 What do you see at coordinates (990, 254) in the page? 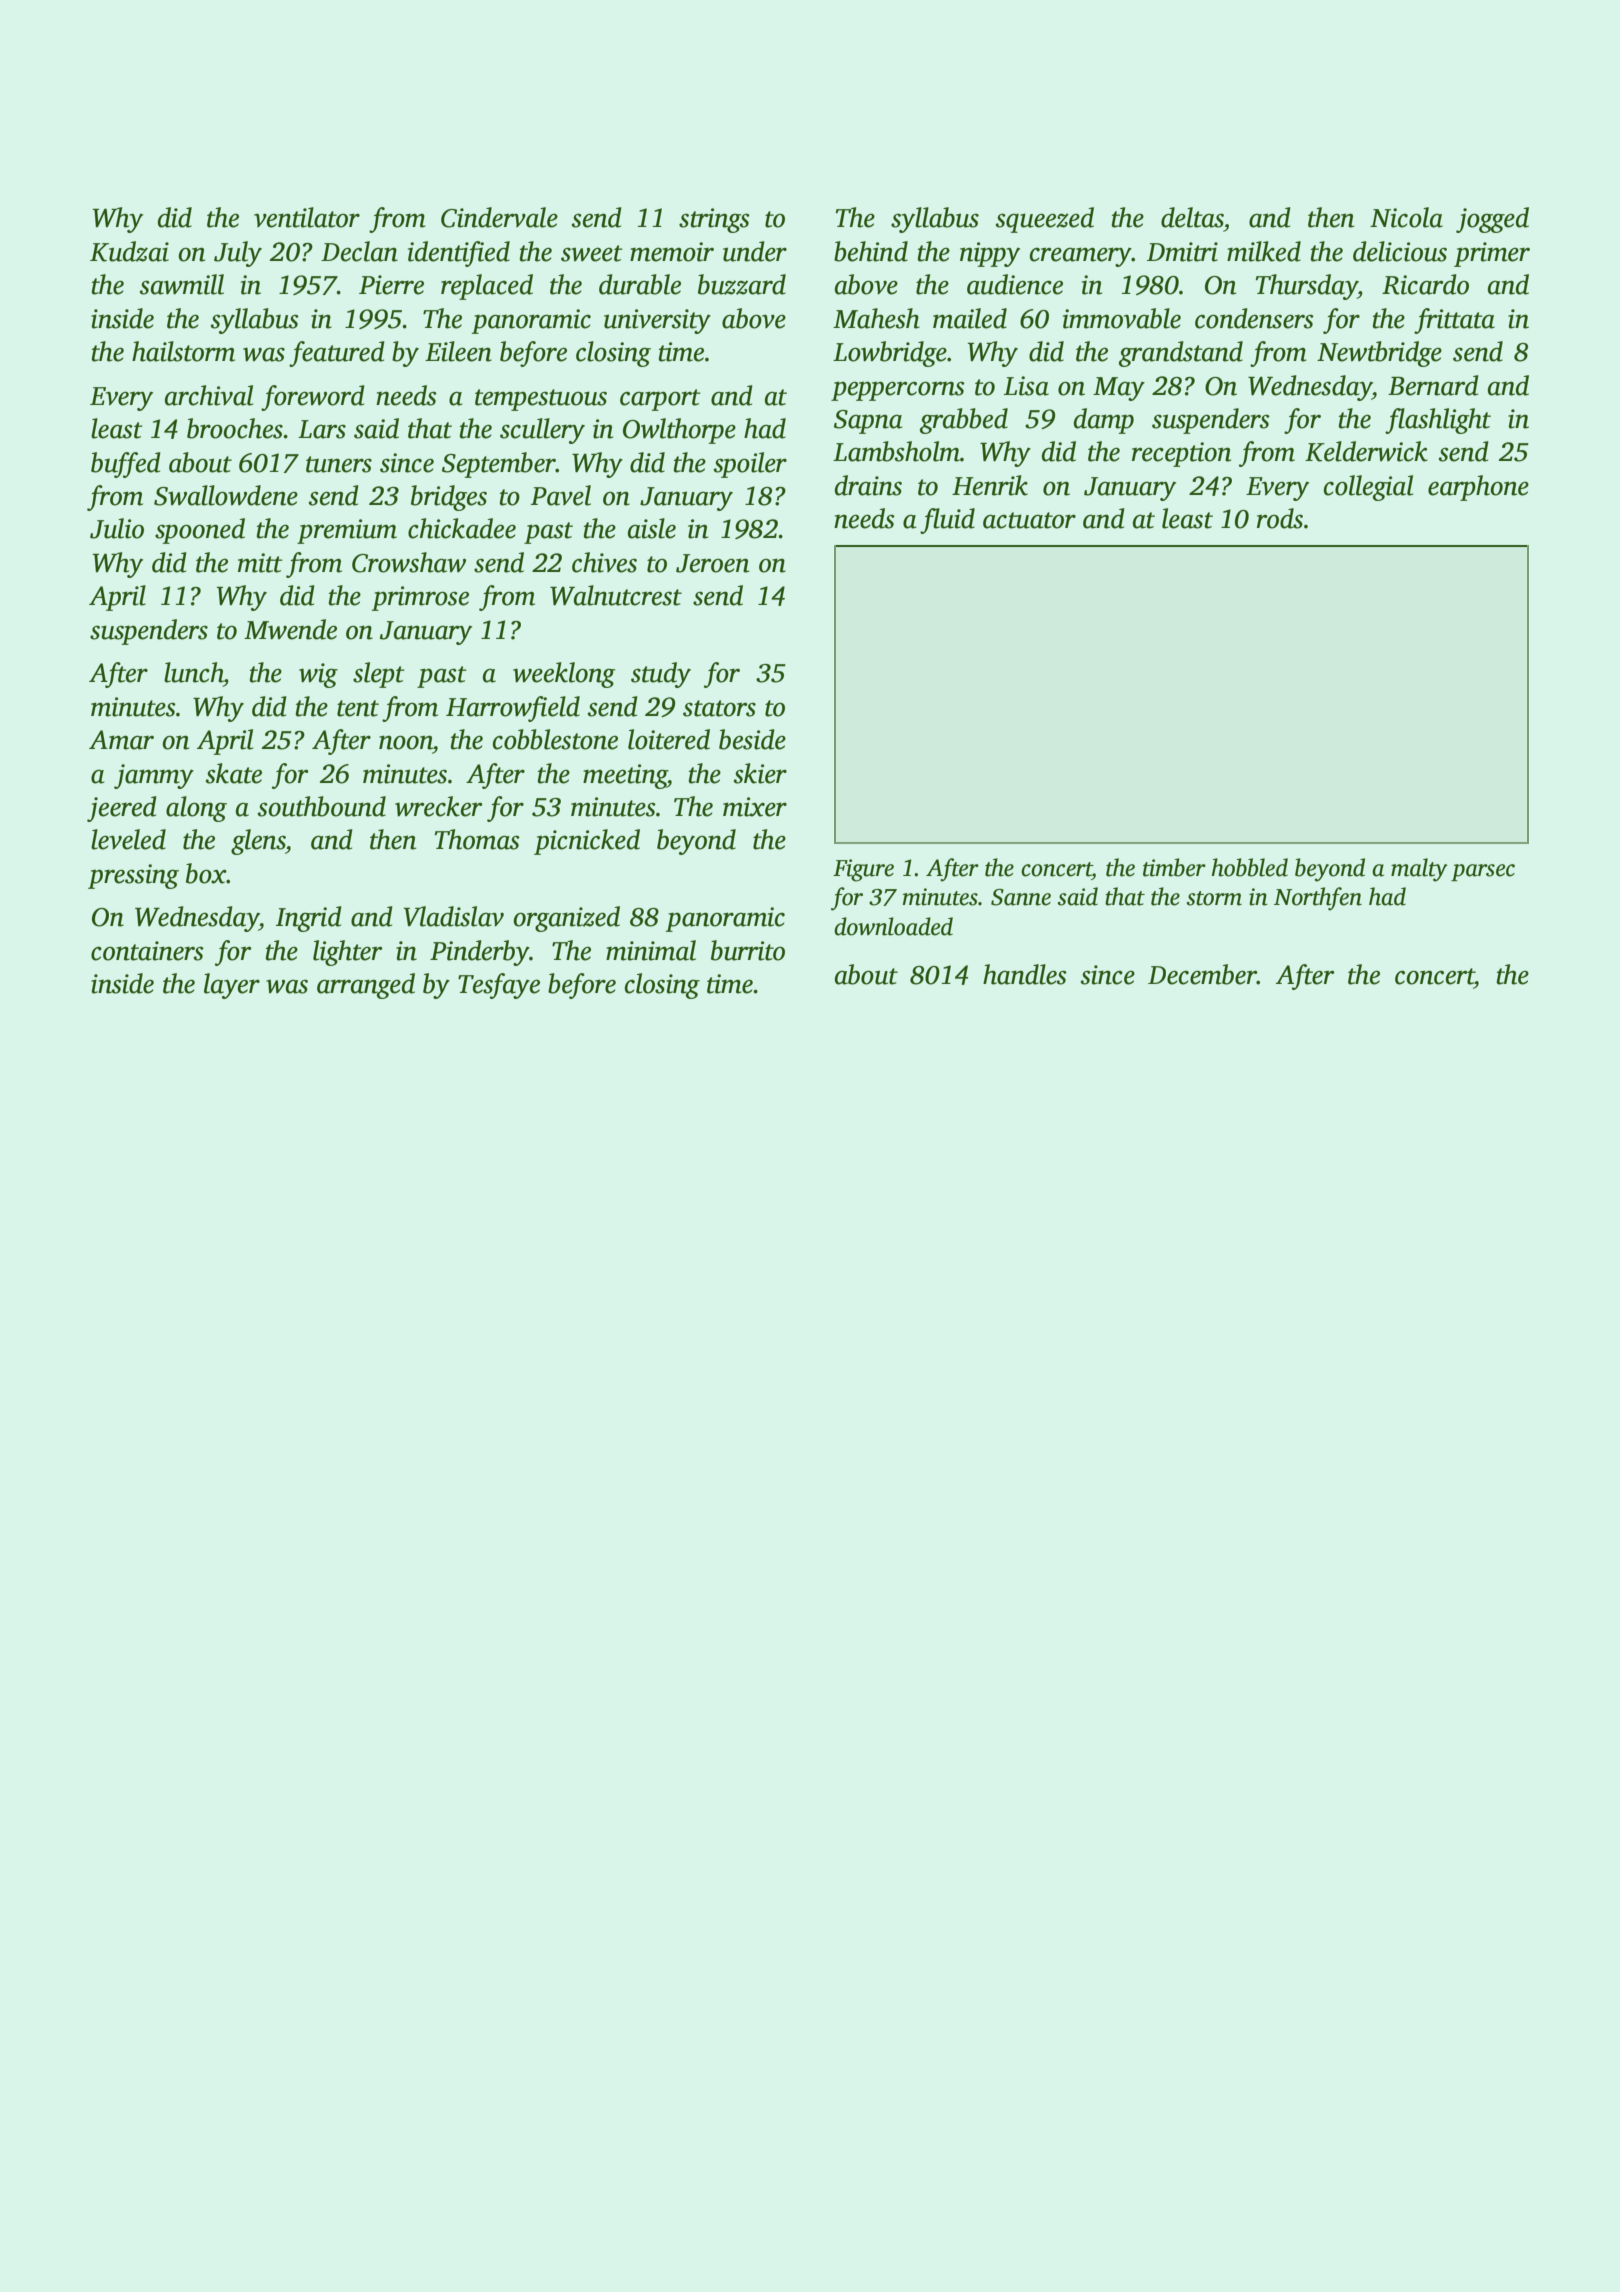
I see `nippy` at bounding box center [990, 254].
